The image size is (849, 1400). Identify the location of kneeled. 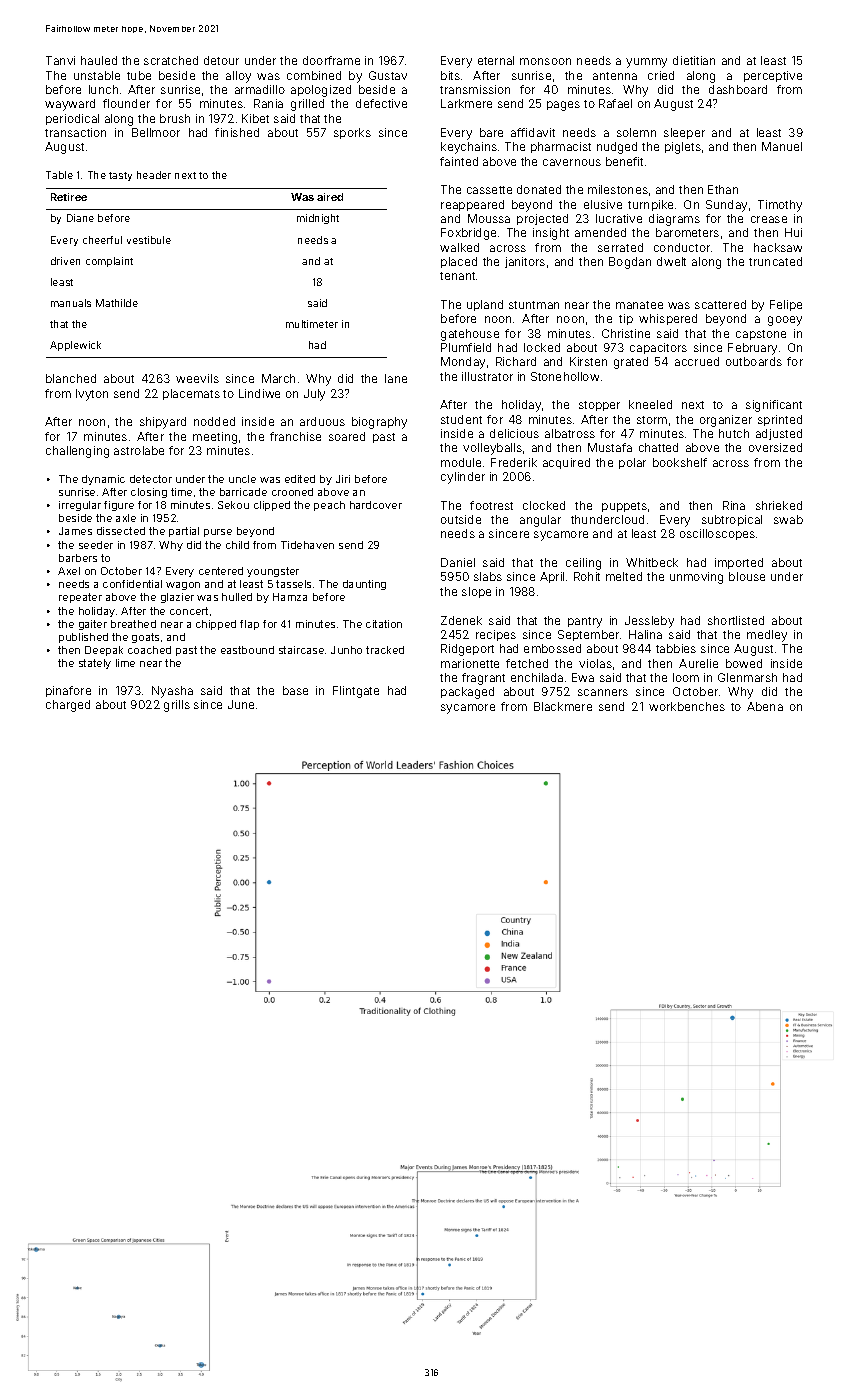
(650, 404).
